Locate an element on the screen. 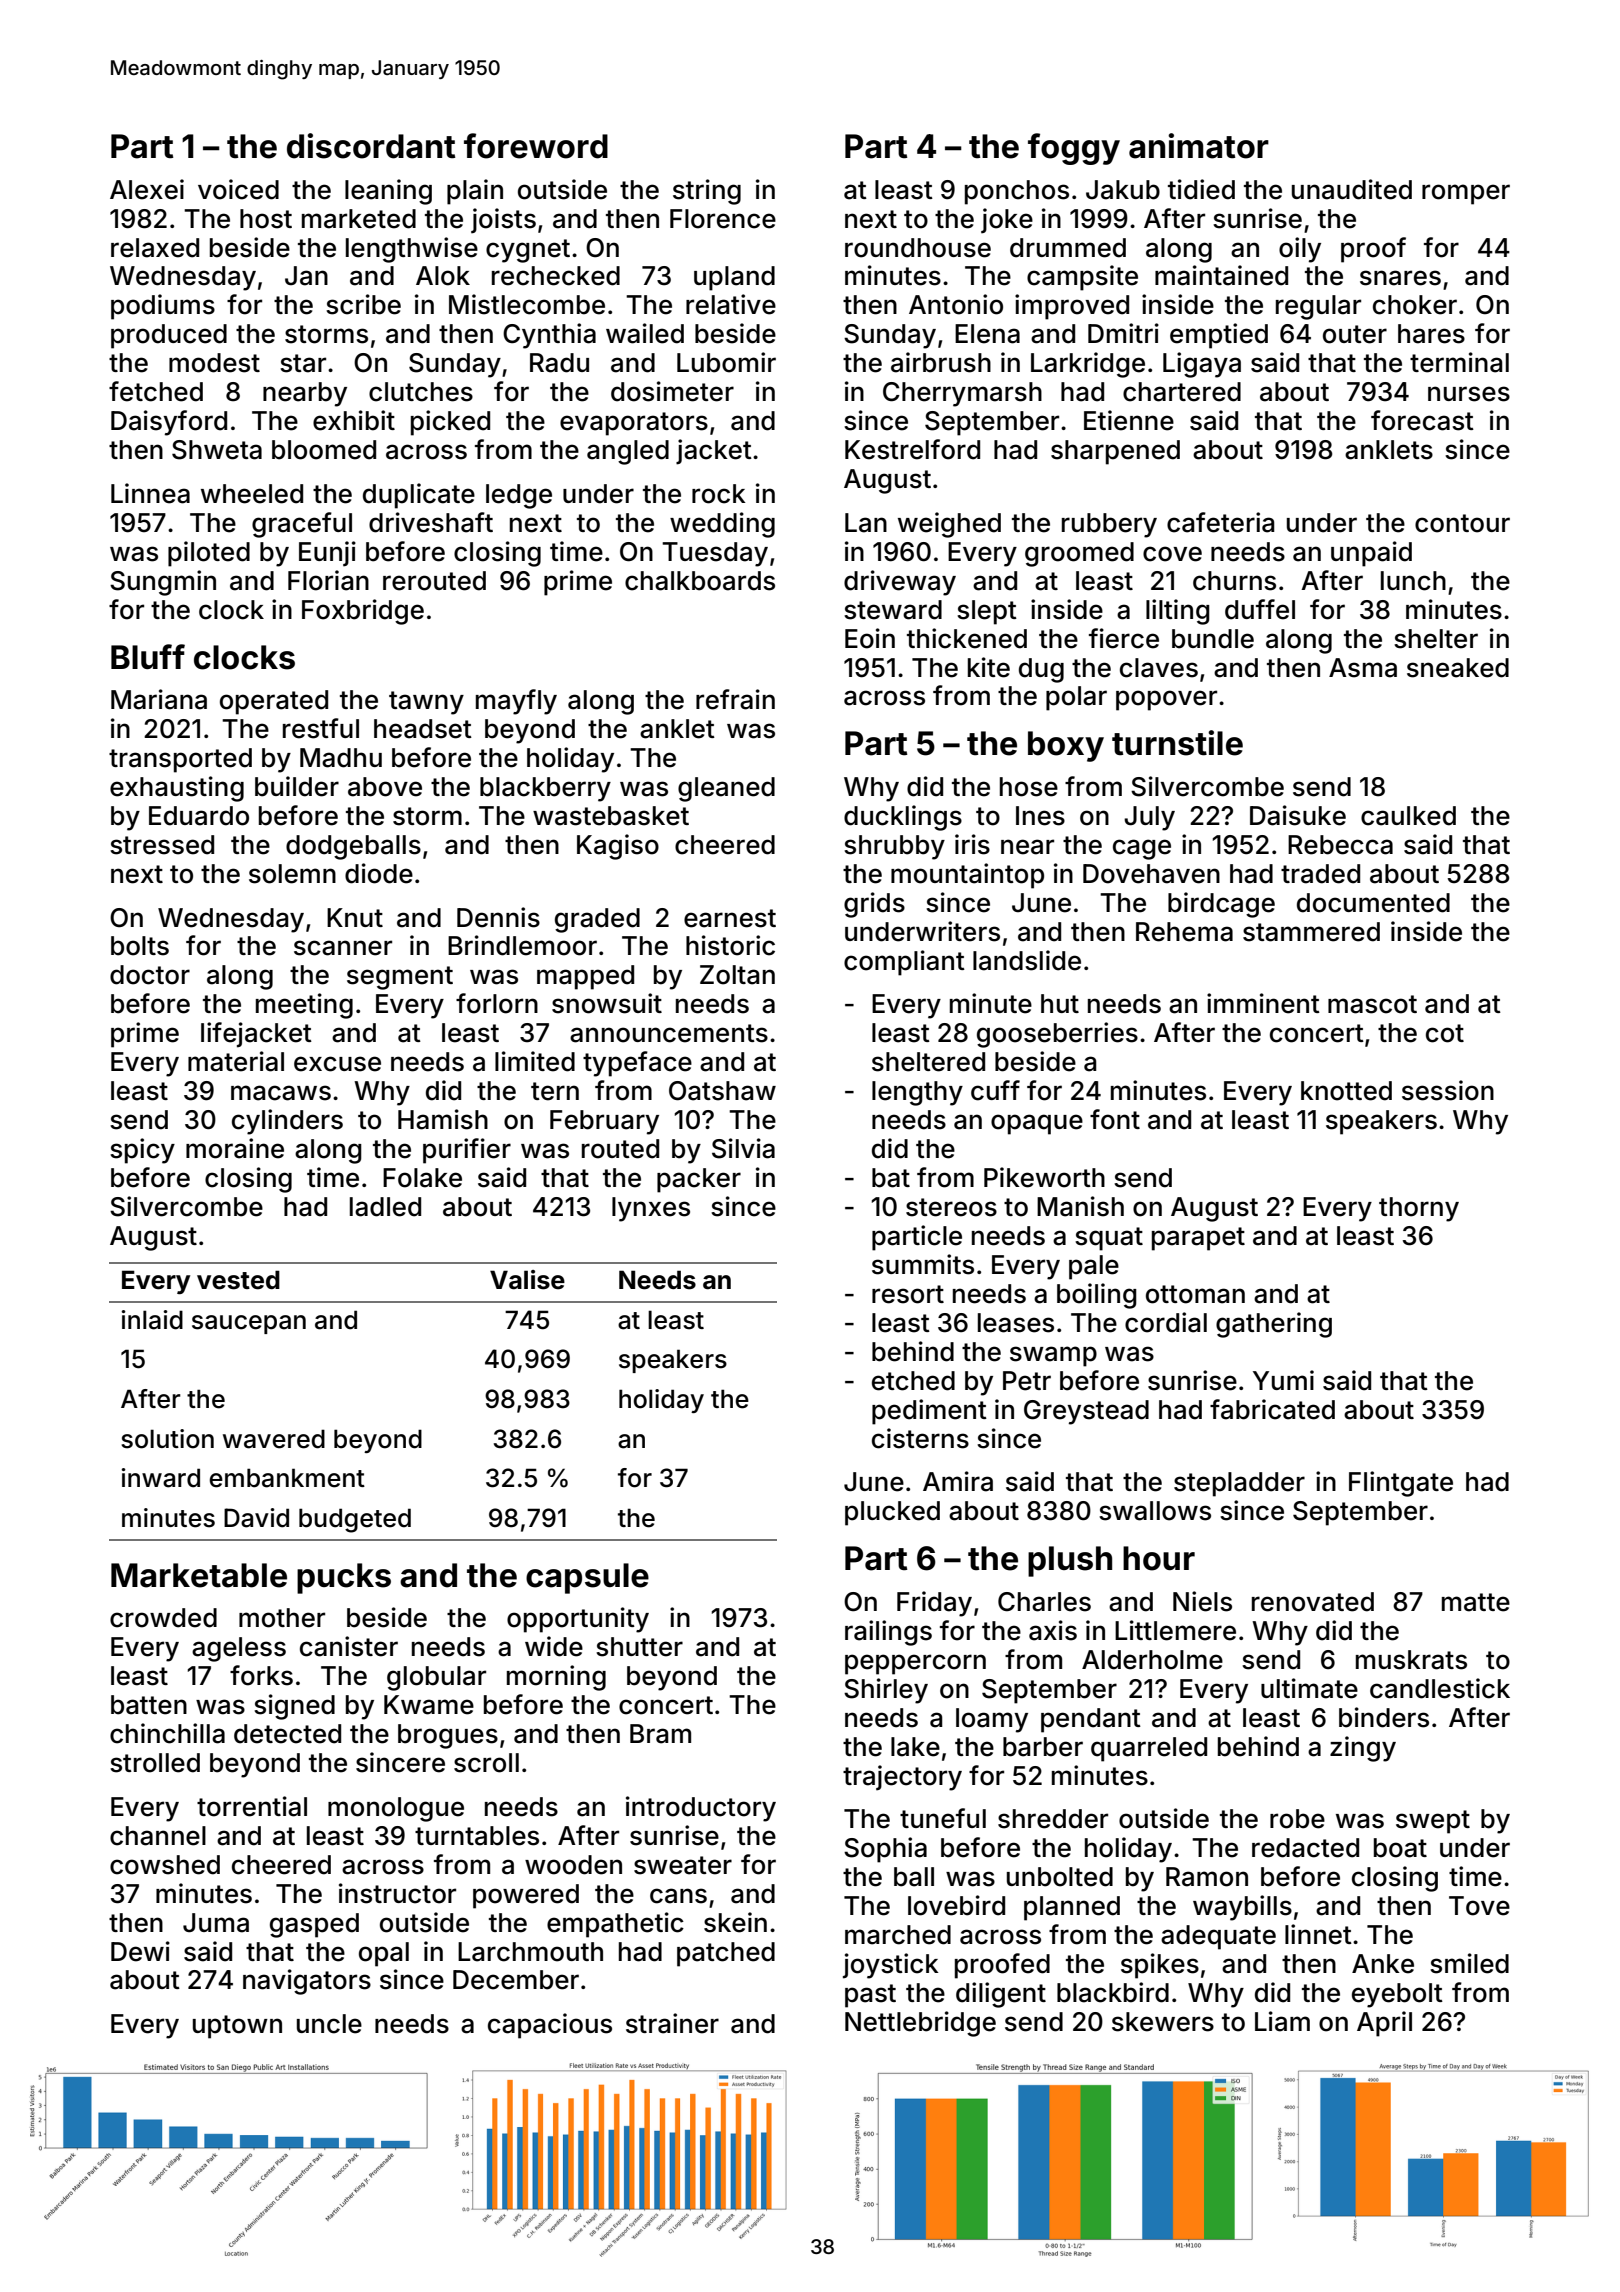 The height and width of the screenshot is (2292, 1620). foggy is located at coordinates (1074, 149).
